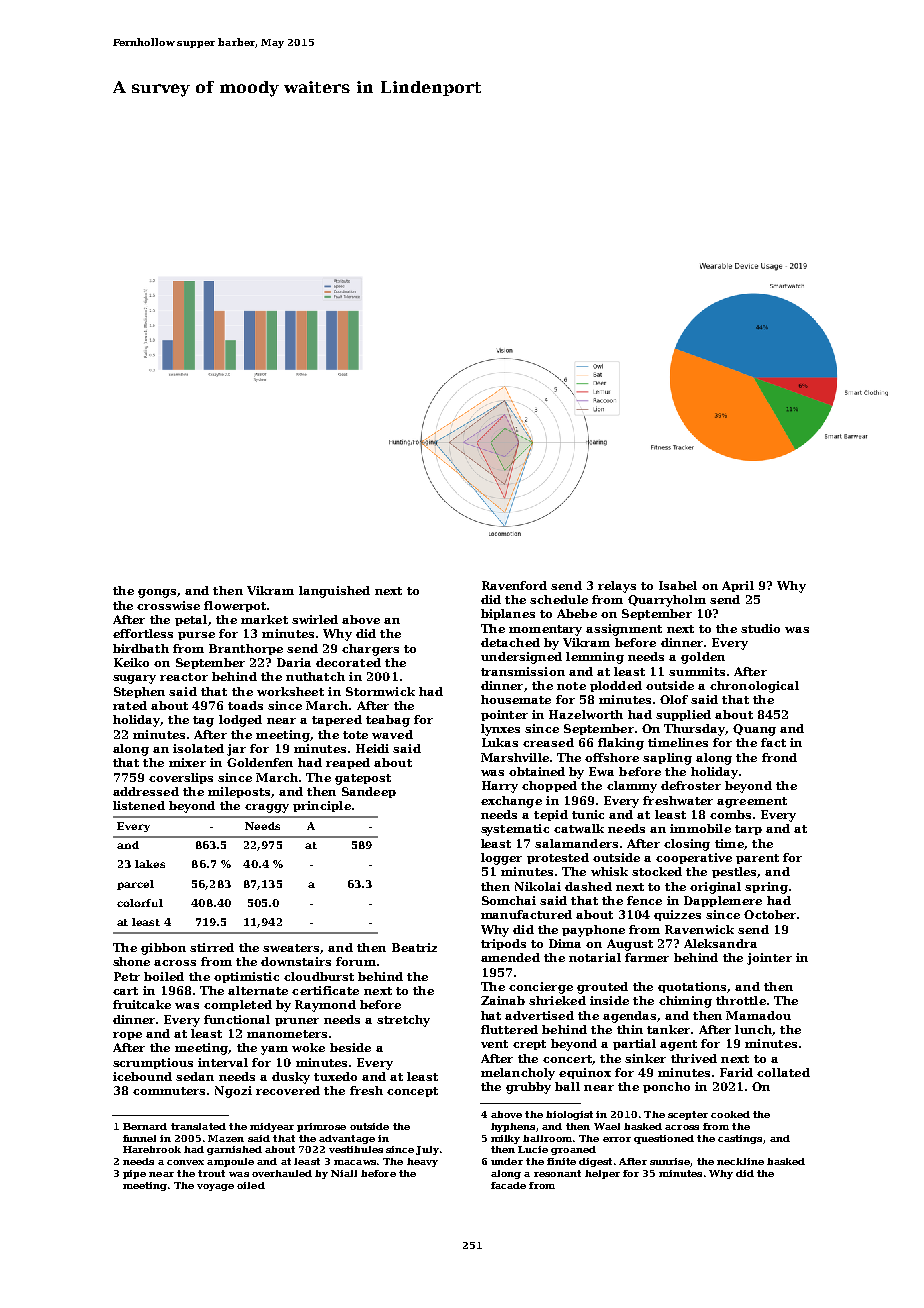  What do you see at coordinates (670, 1161) in the image?
I see `sunrise` at bounding box center [670, 1161].
